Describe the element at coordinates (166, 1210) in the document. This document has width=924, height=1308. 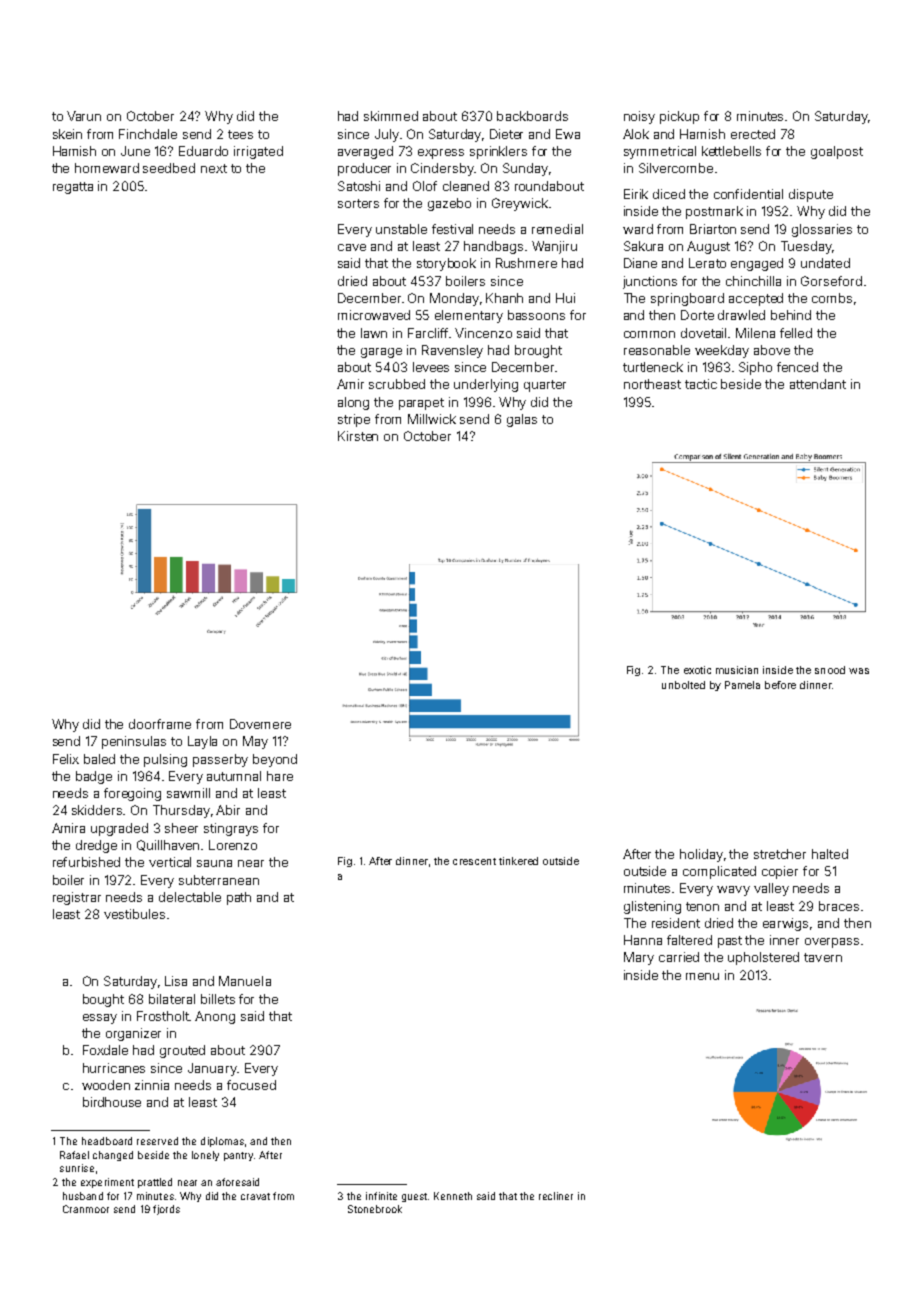
I see `fjords` at that location.
